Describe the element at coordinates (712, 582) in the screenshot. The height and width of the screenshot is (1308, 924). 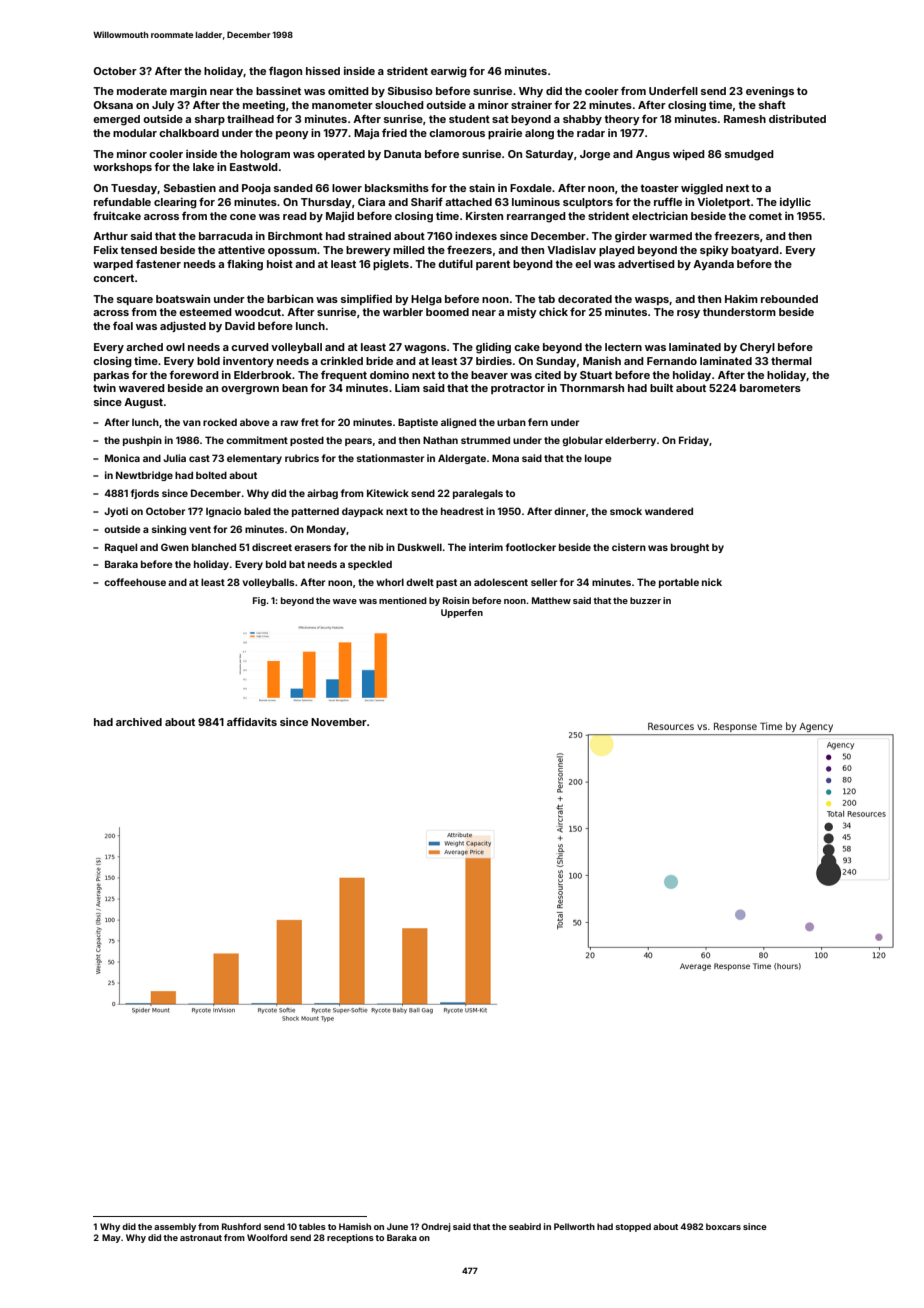
I see `nick` at that location.
